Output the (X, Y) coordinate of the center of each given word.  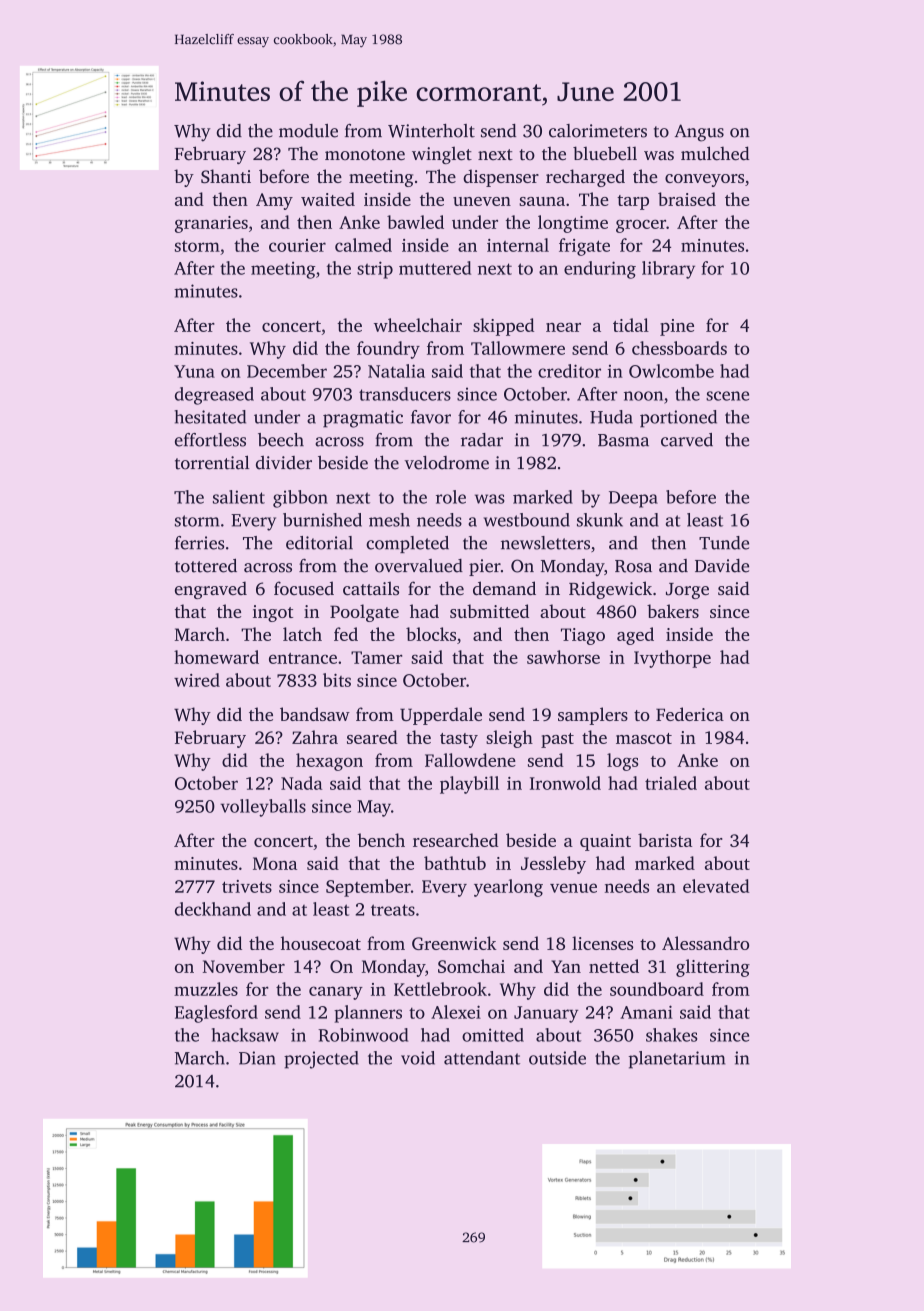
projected (321, 1060)
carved (687, 440)
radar (482, 440)
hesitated (210, 417)
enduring (600, 270)
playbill (469, 785)
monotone (365, 155)
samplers (593, 716)
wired (197, 680)
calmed (363, 245)
